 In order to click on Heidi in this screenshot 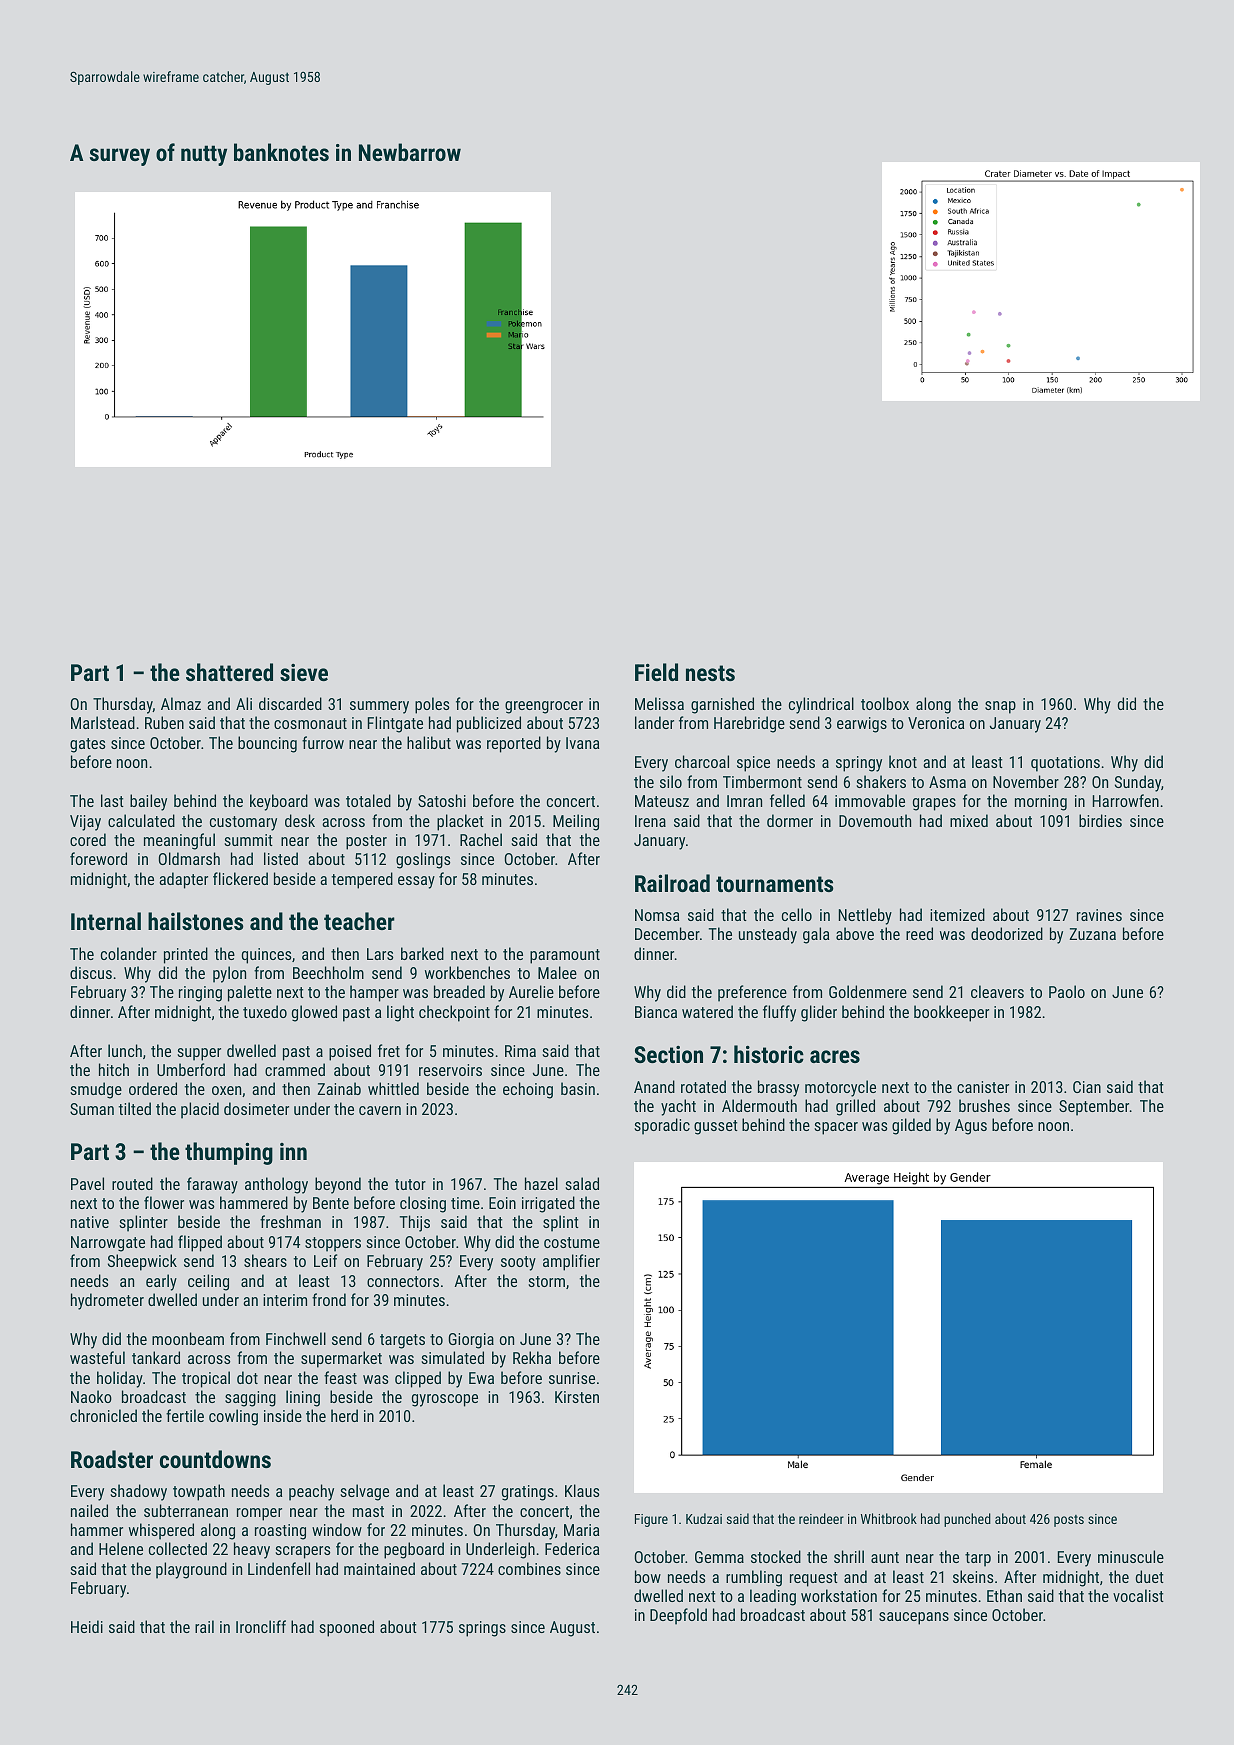, I will do `click(87, 1626)`.
